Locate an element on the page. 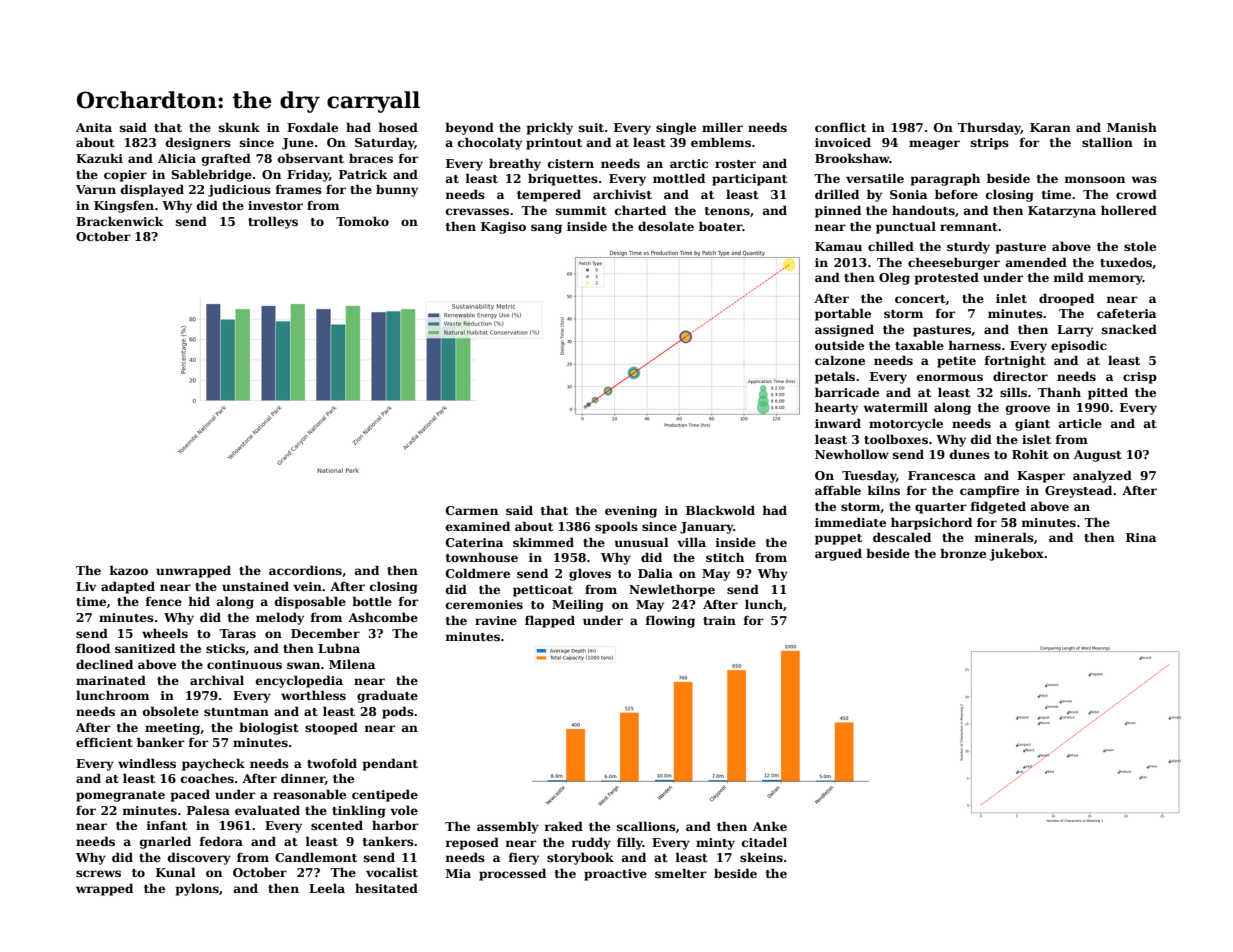  Carmen is located at coordinates (472, 510).
